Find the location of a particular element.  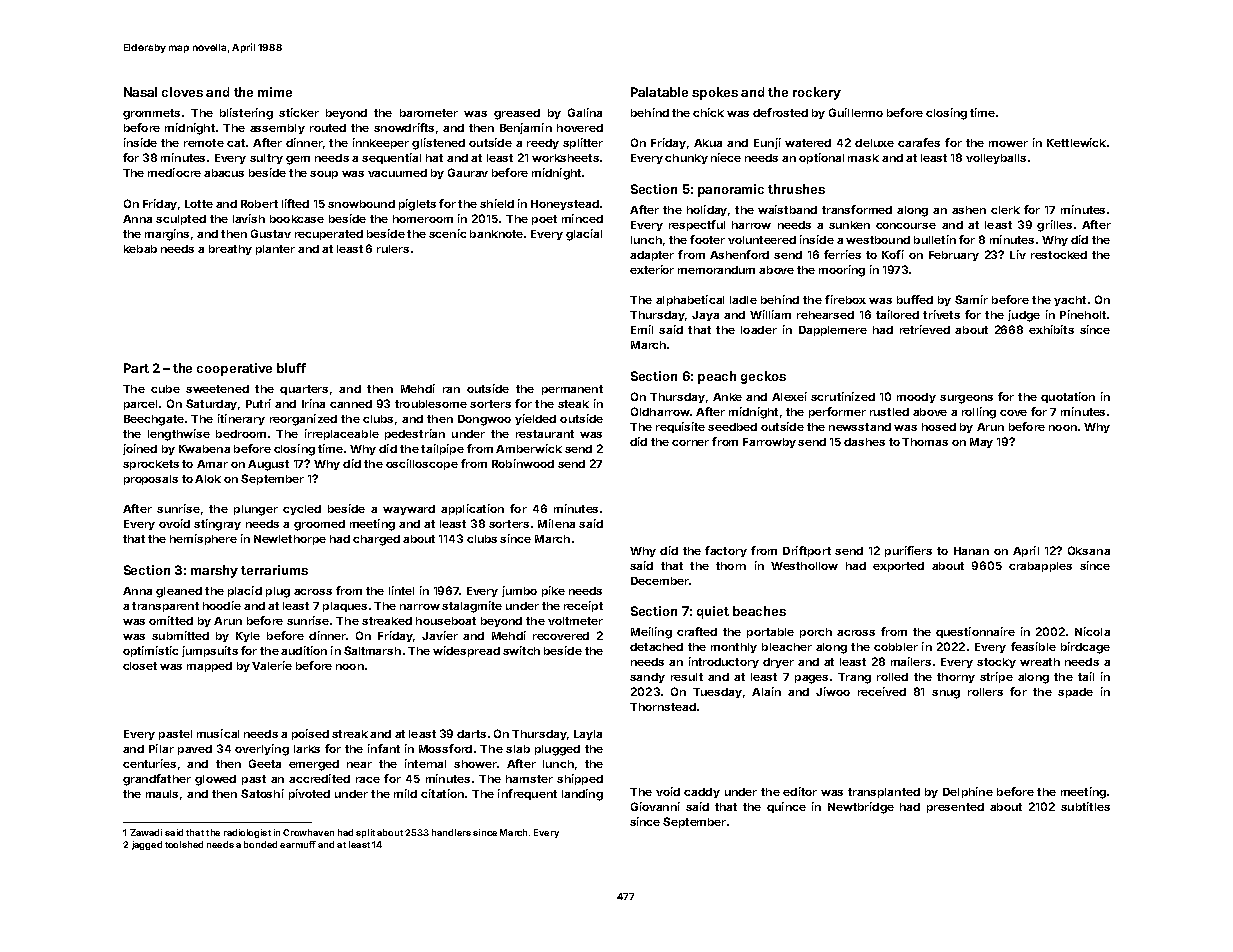

rockery is located at coordinates (817, 93).
